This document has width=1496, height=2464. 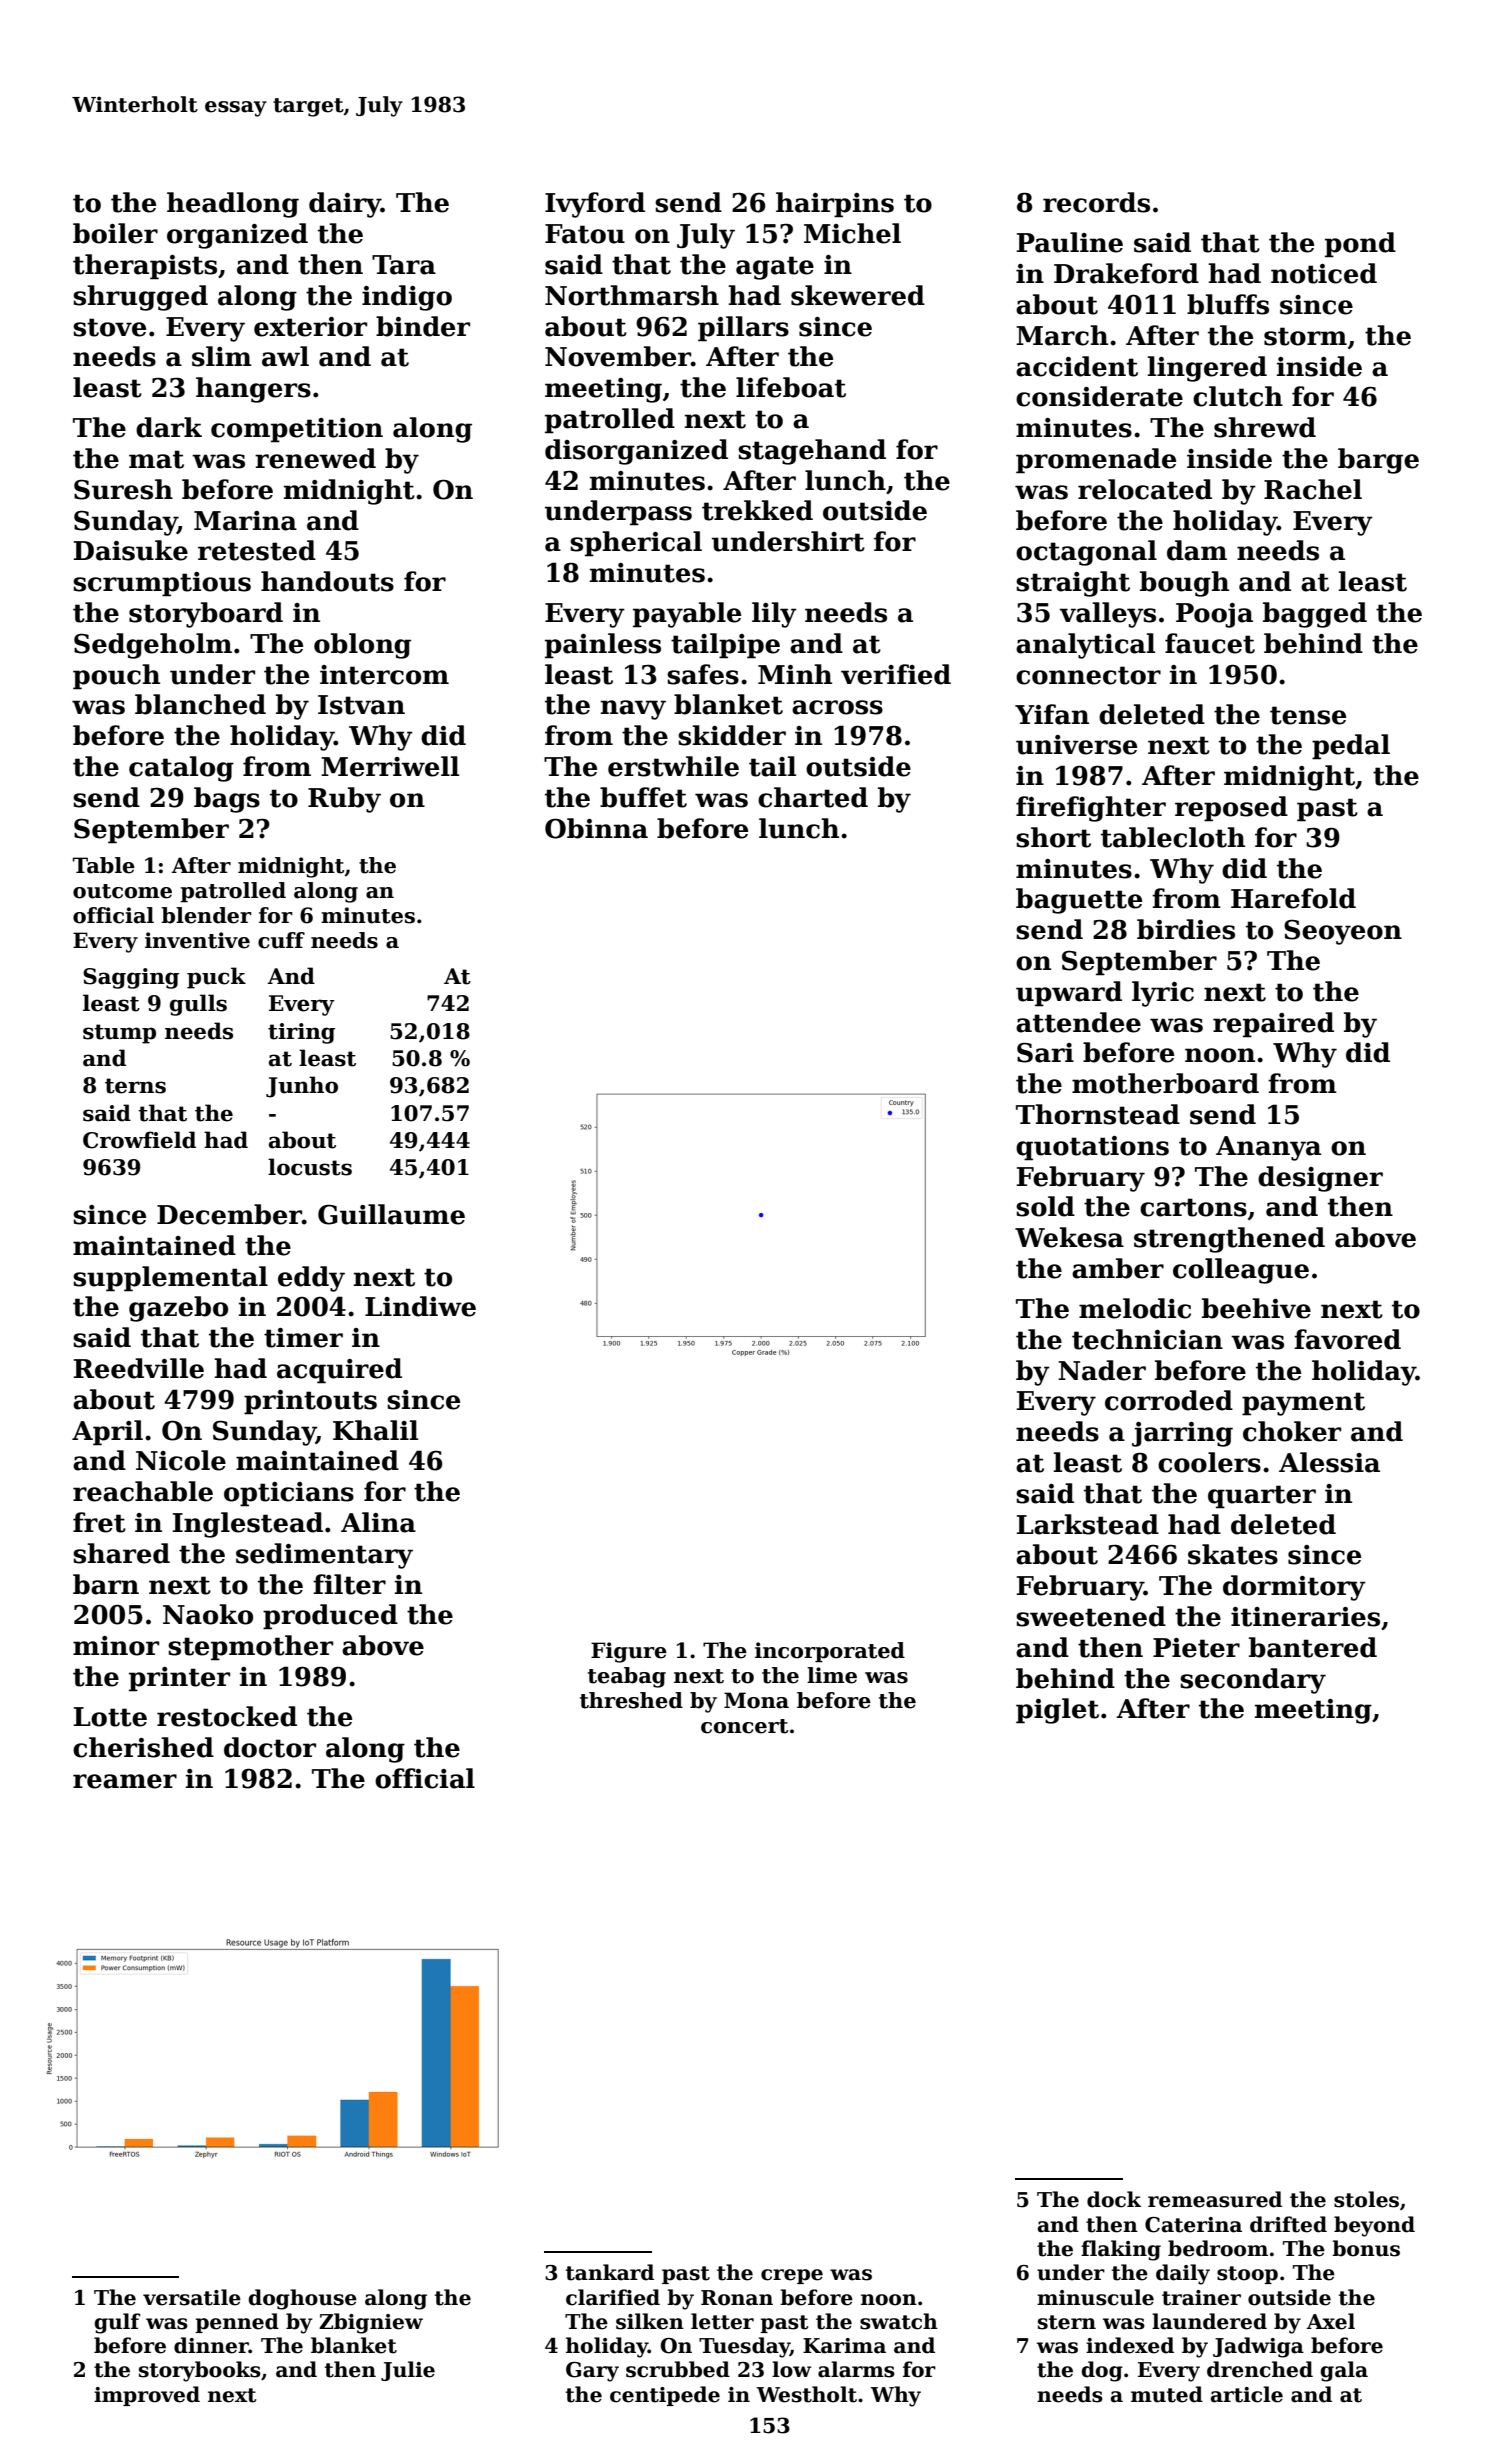 I want to click on reamer, so click(x=125, y=1781).
